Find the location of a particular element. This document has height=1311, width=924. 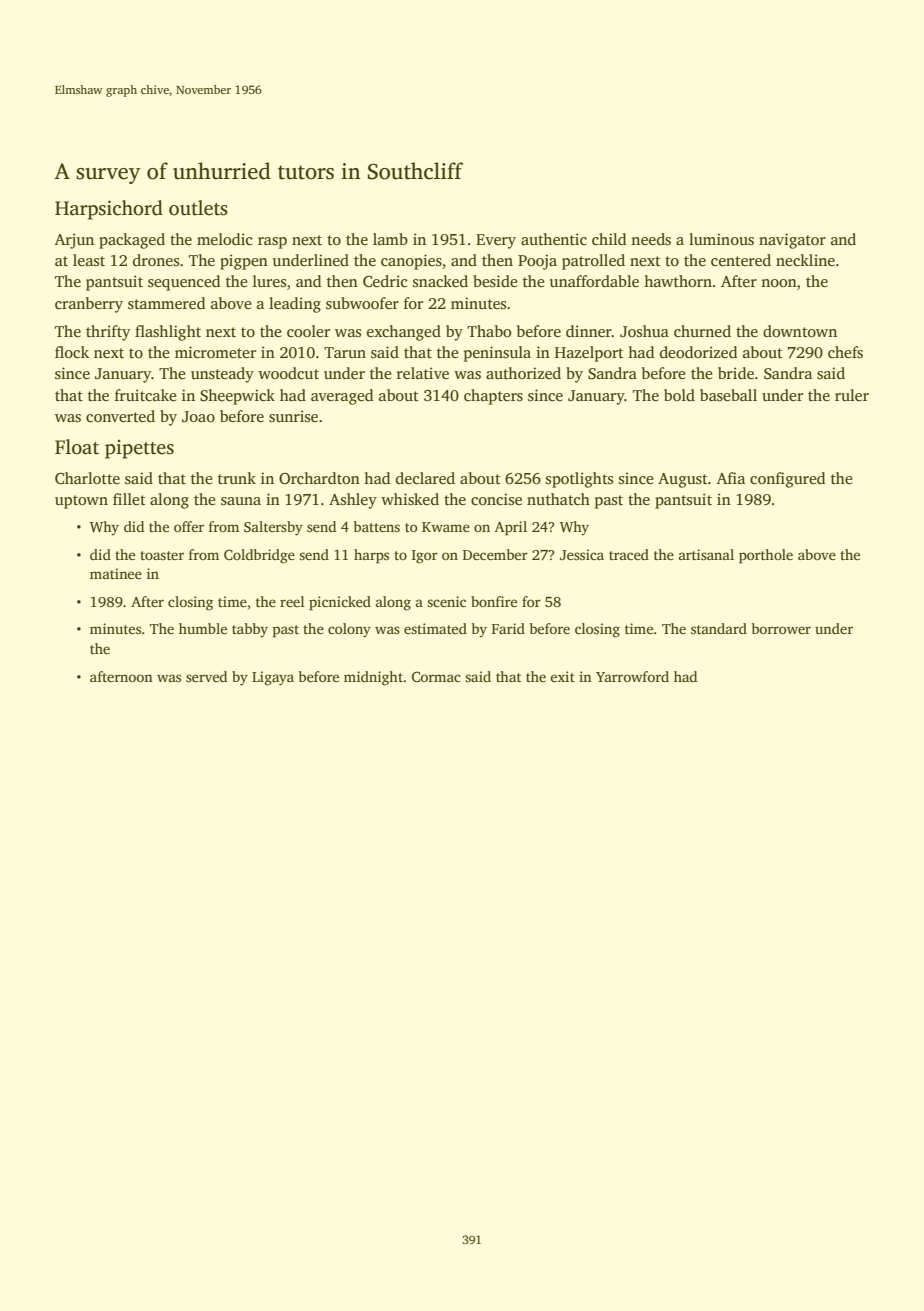

fruitcake is located at coordinates (146, 395).
